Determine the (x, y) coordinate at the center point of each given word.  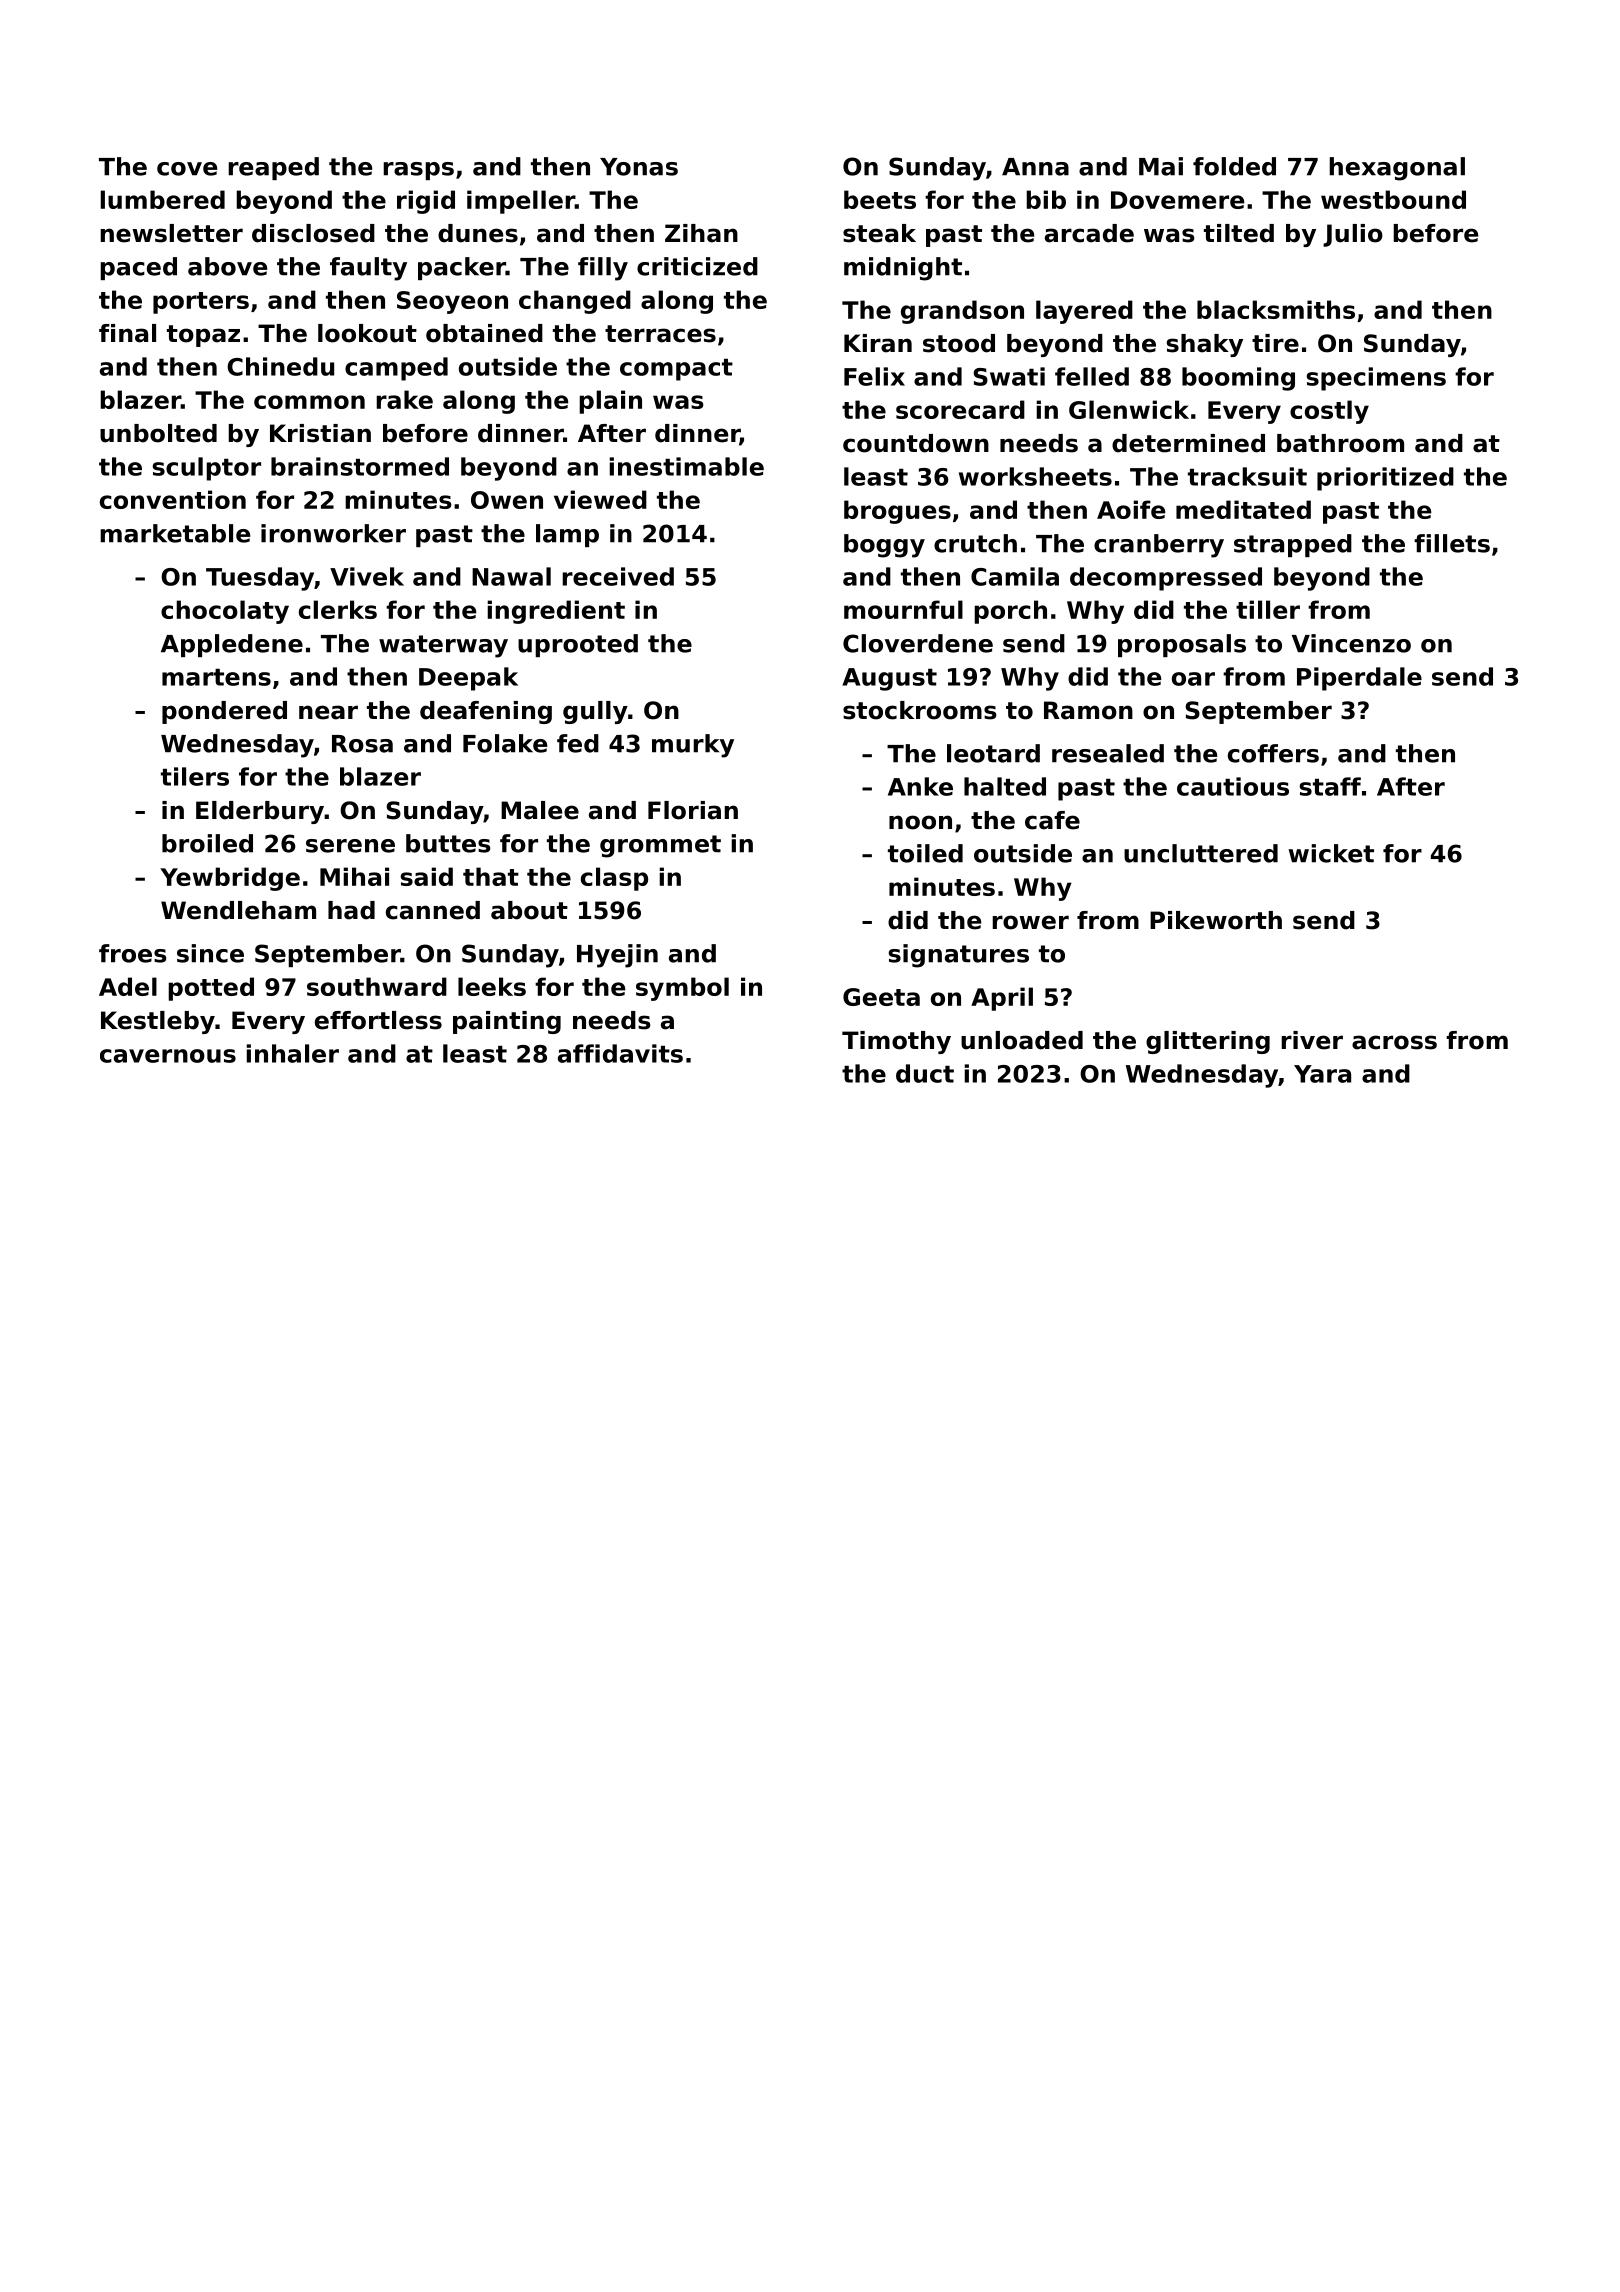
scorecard (960, 409)
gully (595, 712)
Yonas (639, 167)
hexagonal (1397, 169)
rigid (426, 202)
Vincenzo (1351, 643)
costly (1329, 412)
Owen (507, 500)
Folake (505, 743)
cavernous (168, 1056)
